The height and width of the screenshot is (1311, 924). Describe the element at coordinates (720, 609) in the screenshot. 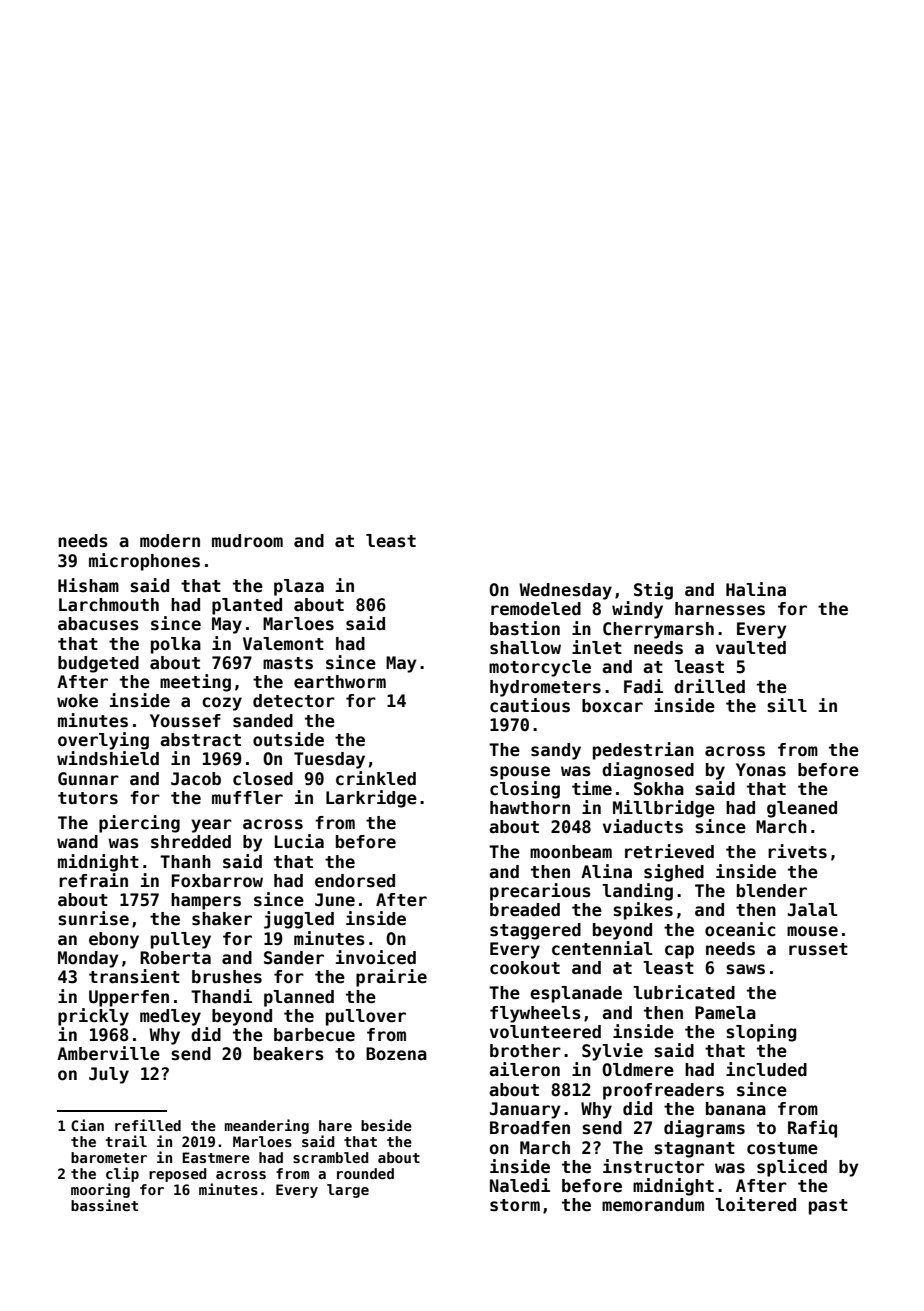

I see `harnesses` at that location.
